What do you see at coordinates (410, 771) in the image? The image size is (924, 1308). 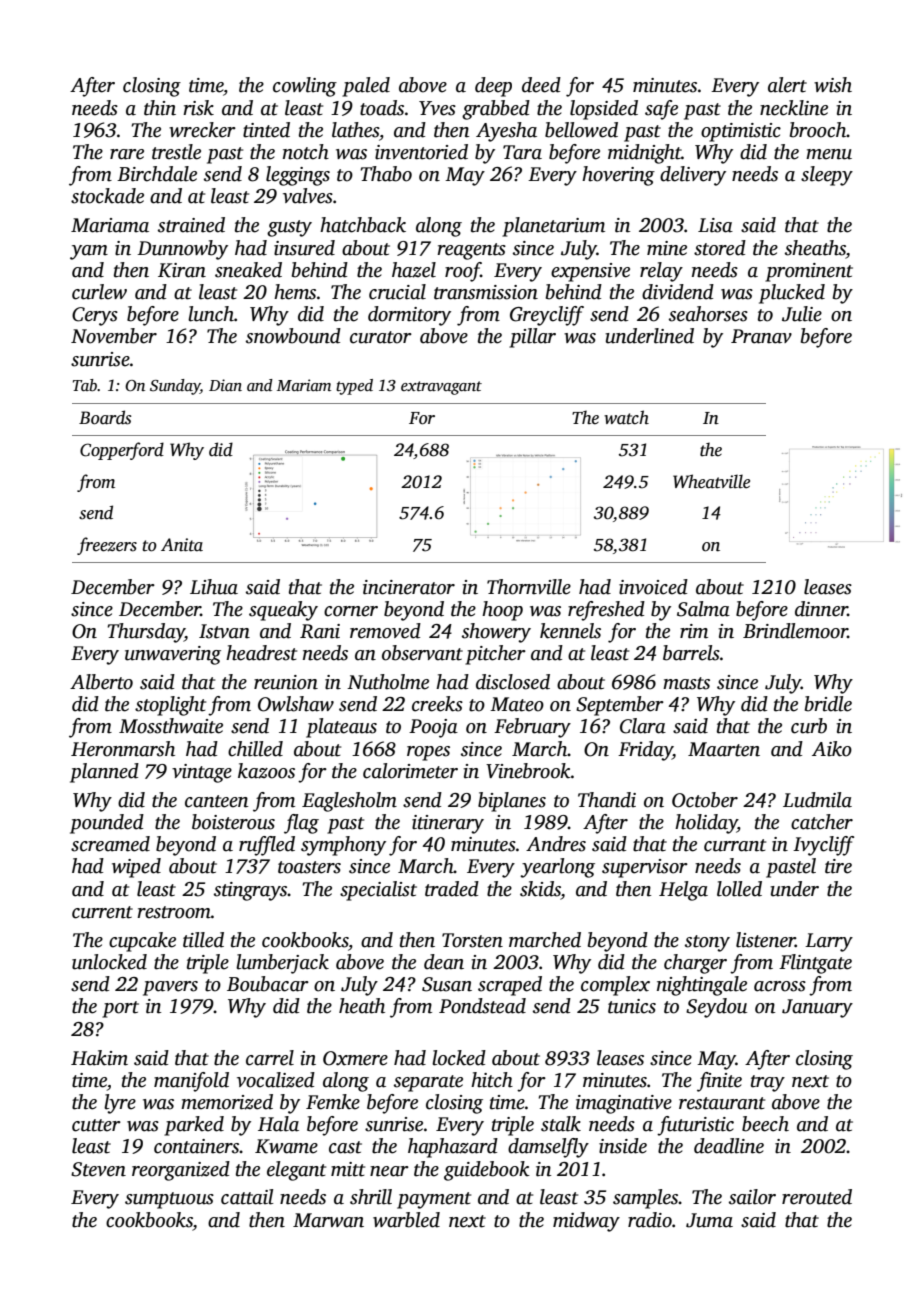 I see `calorimeter` at bounding box center [410, 771].
